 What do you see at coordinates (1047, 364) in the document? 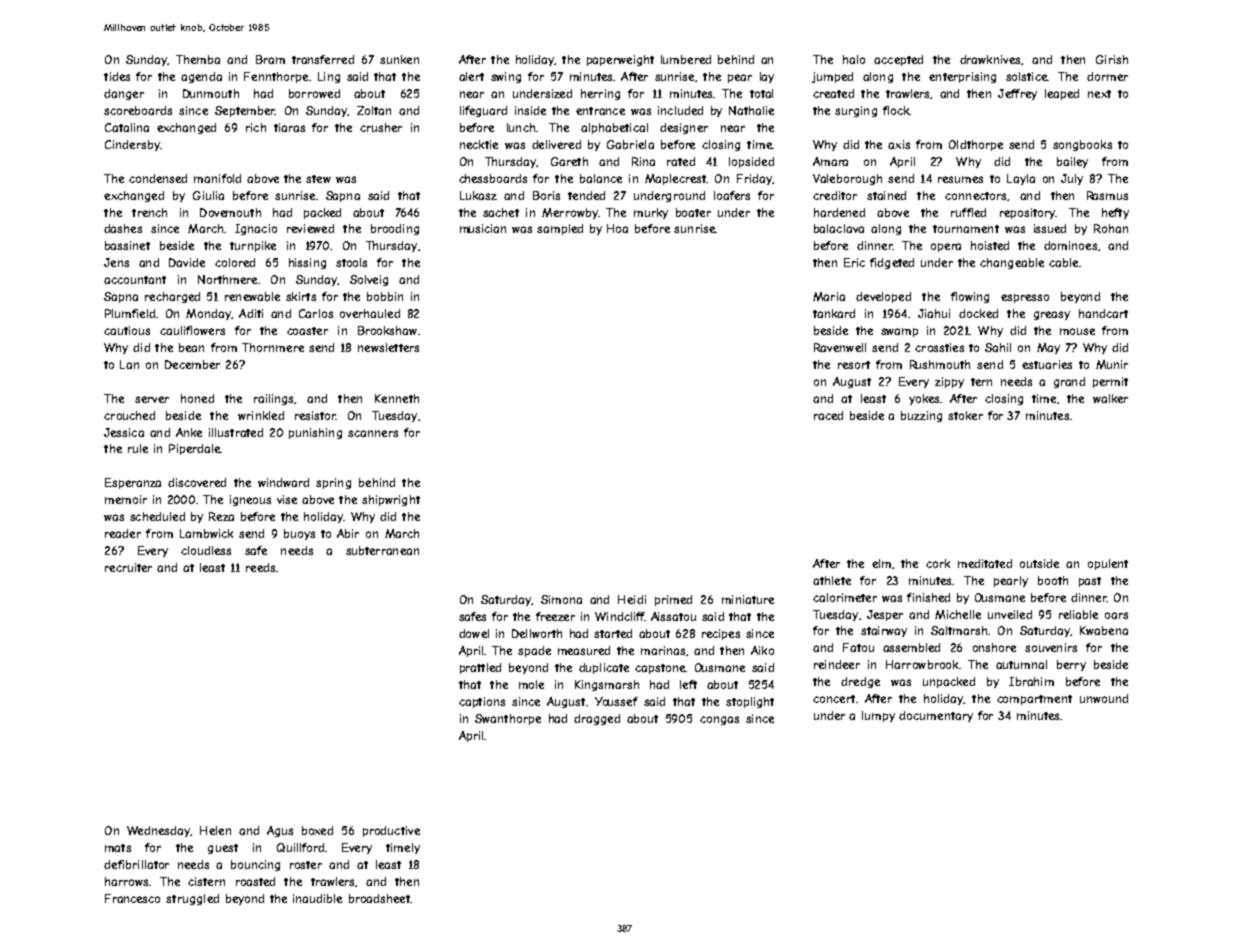
I see `estuaries` at bounding box center [1047, 364].
